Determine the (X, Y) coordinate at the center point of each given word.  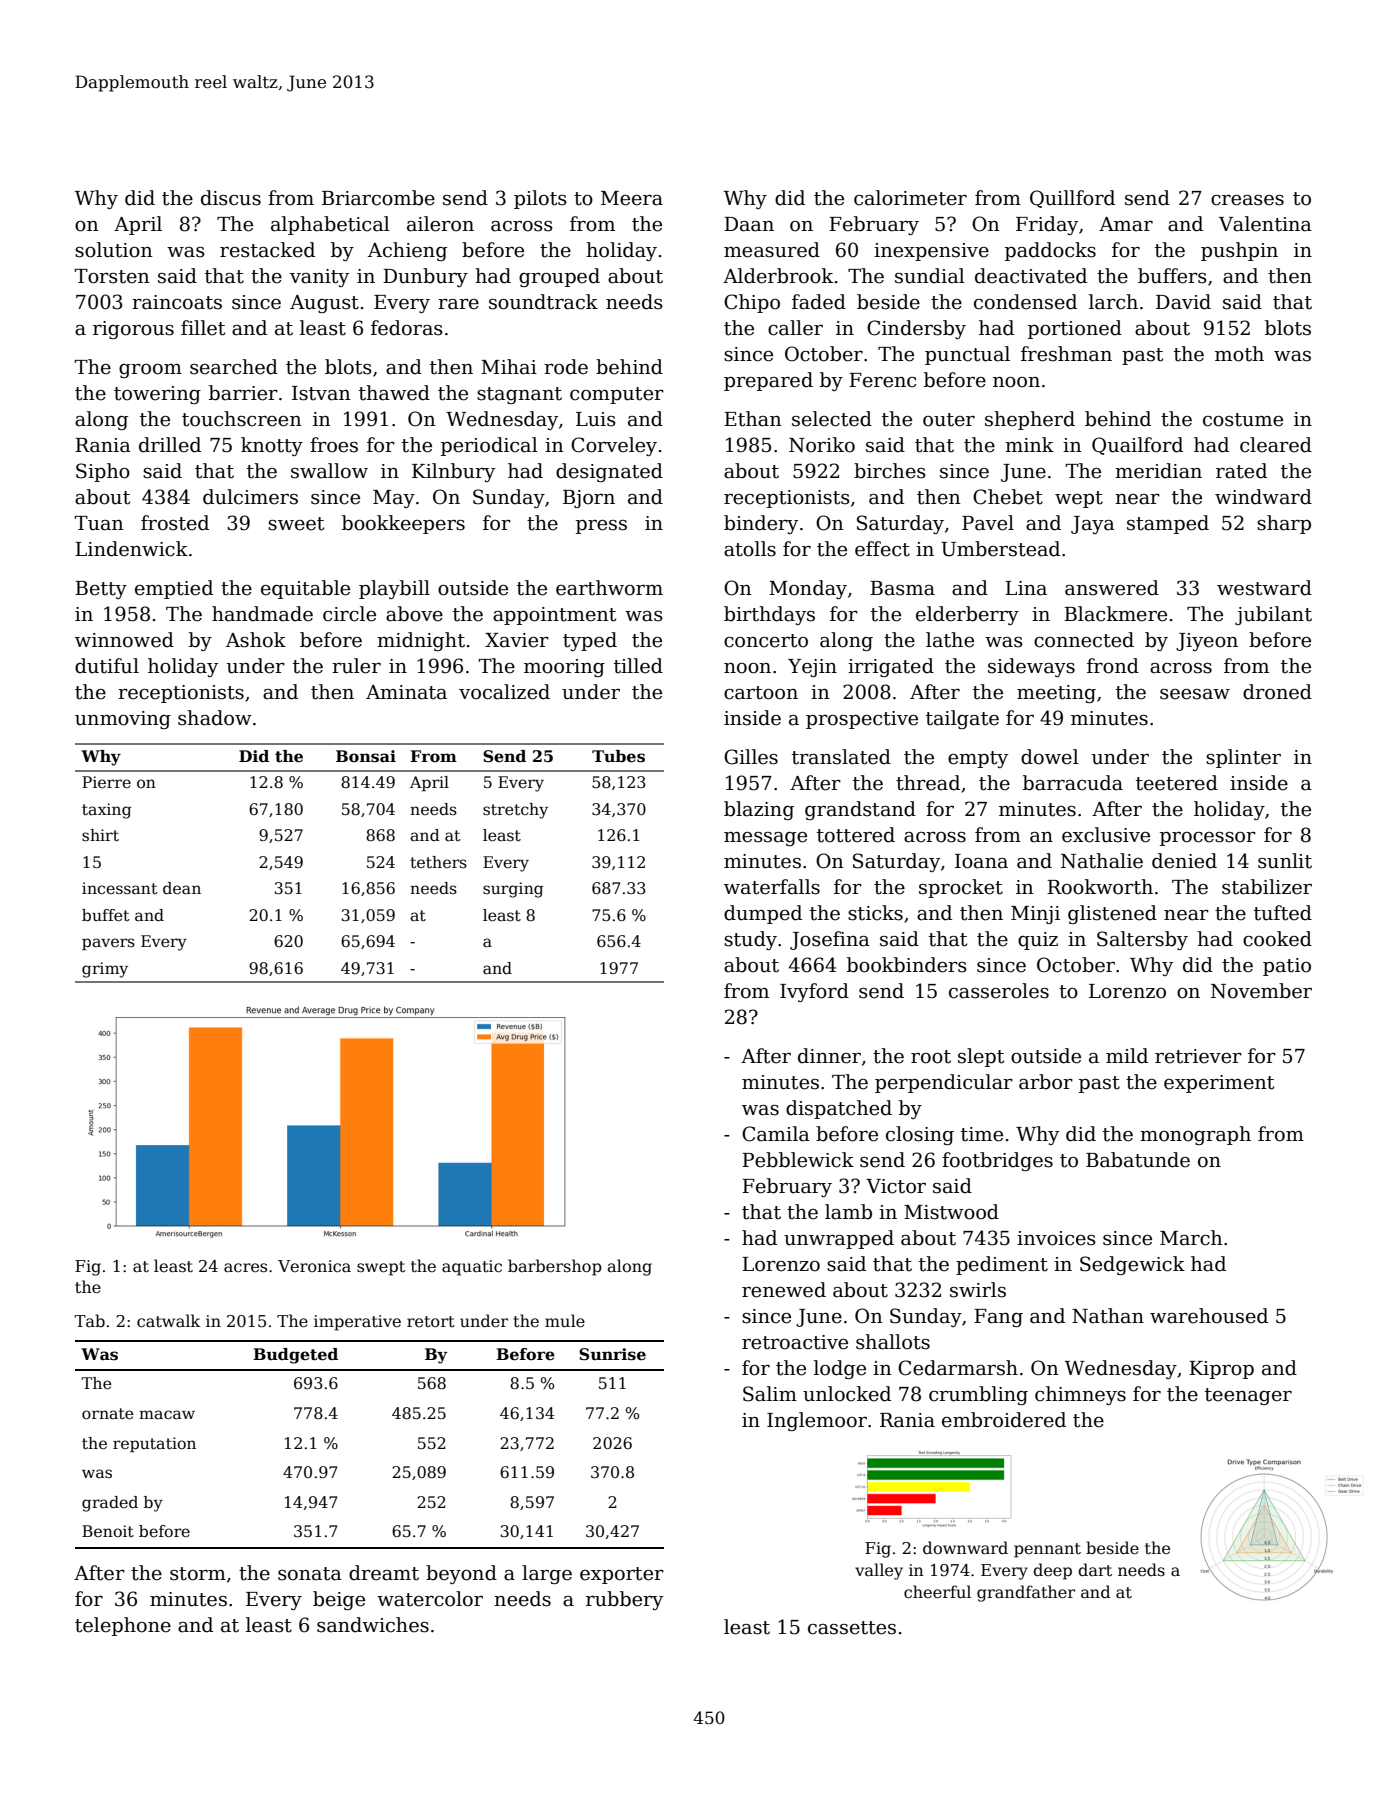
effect (882, 549)
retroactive (795, 1342)
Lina (1026, 588)
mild (1127, 1056)
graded (110, 1504)
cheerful (937, 1592)
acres (245, 1268)
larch (1113, 302)
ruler (356, 666)
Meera (632, 198)
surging (513, 890)
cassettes (852, 1628)
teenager (1248, 1396)
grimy (105, 970)
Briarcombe (378, 198)
